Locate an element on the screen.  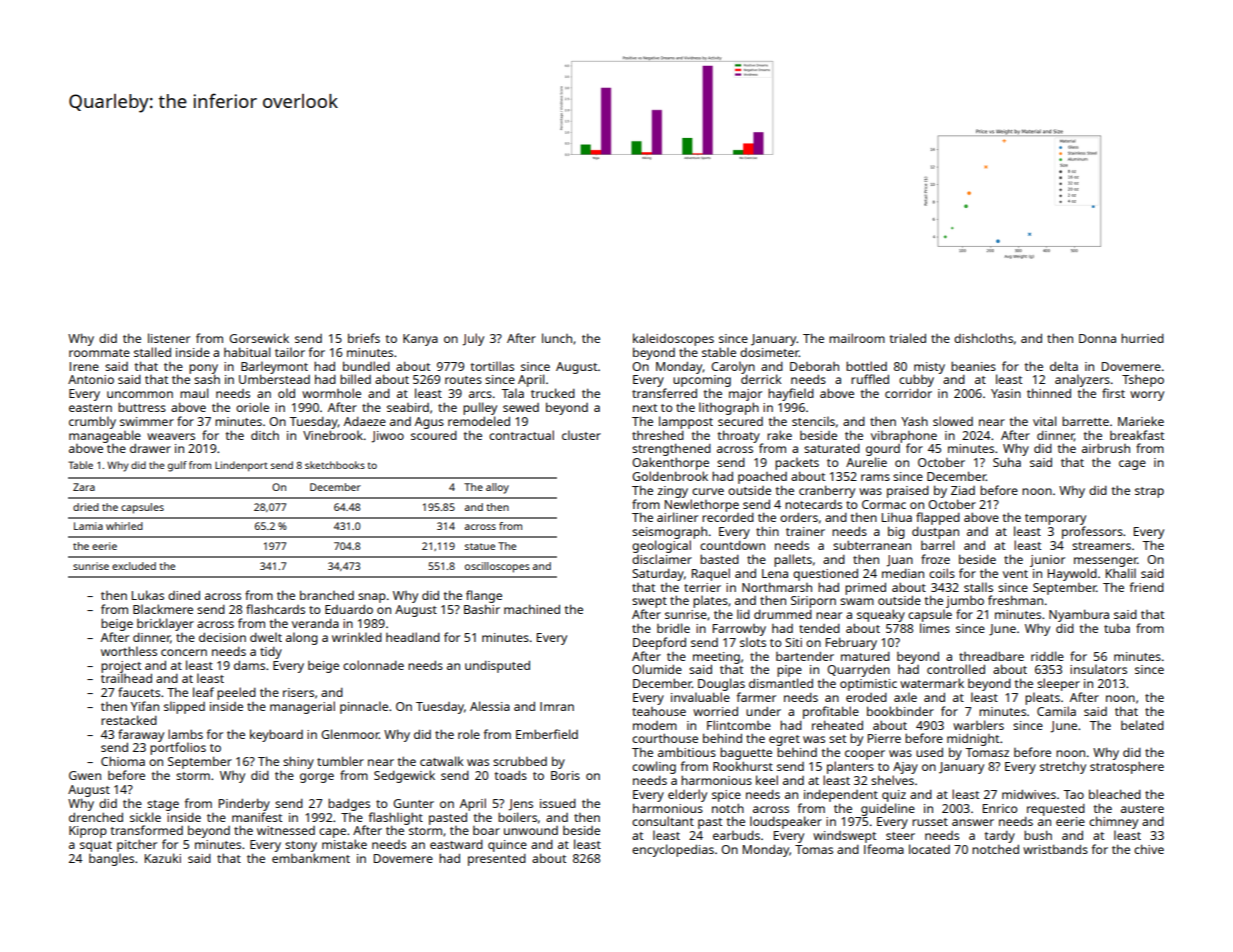
breakfast is located at coordinates (1137, 435).
